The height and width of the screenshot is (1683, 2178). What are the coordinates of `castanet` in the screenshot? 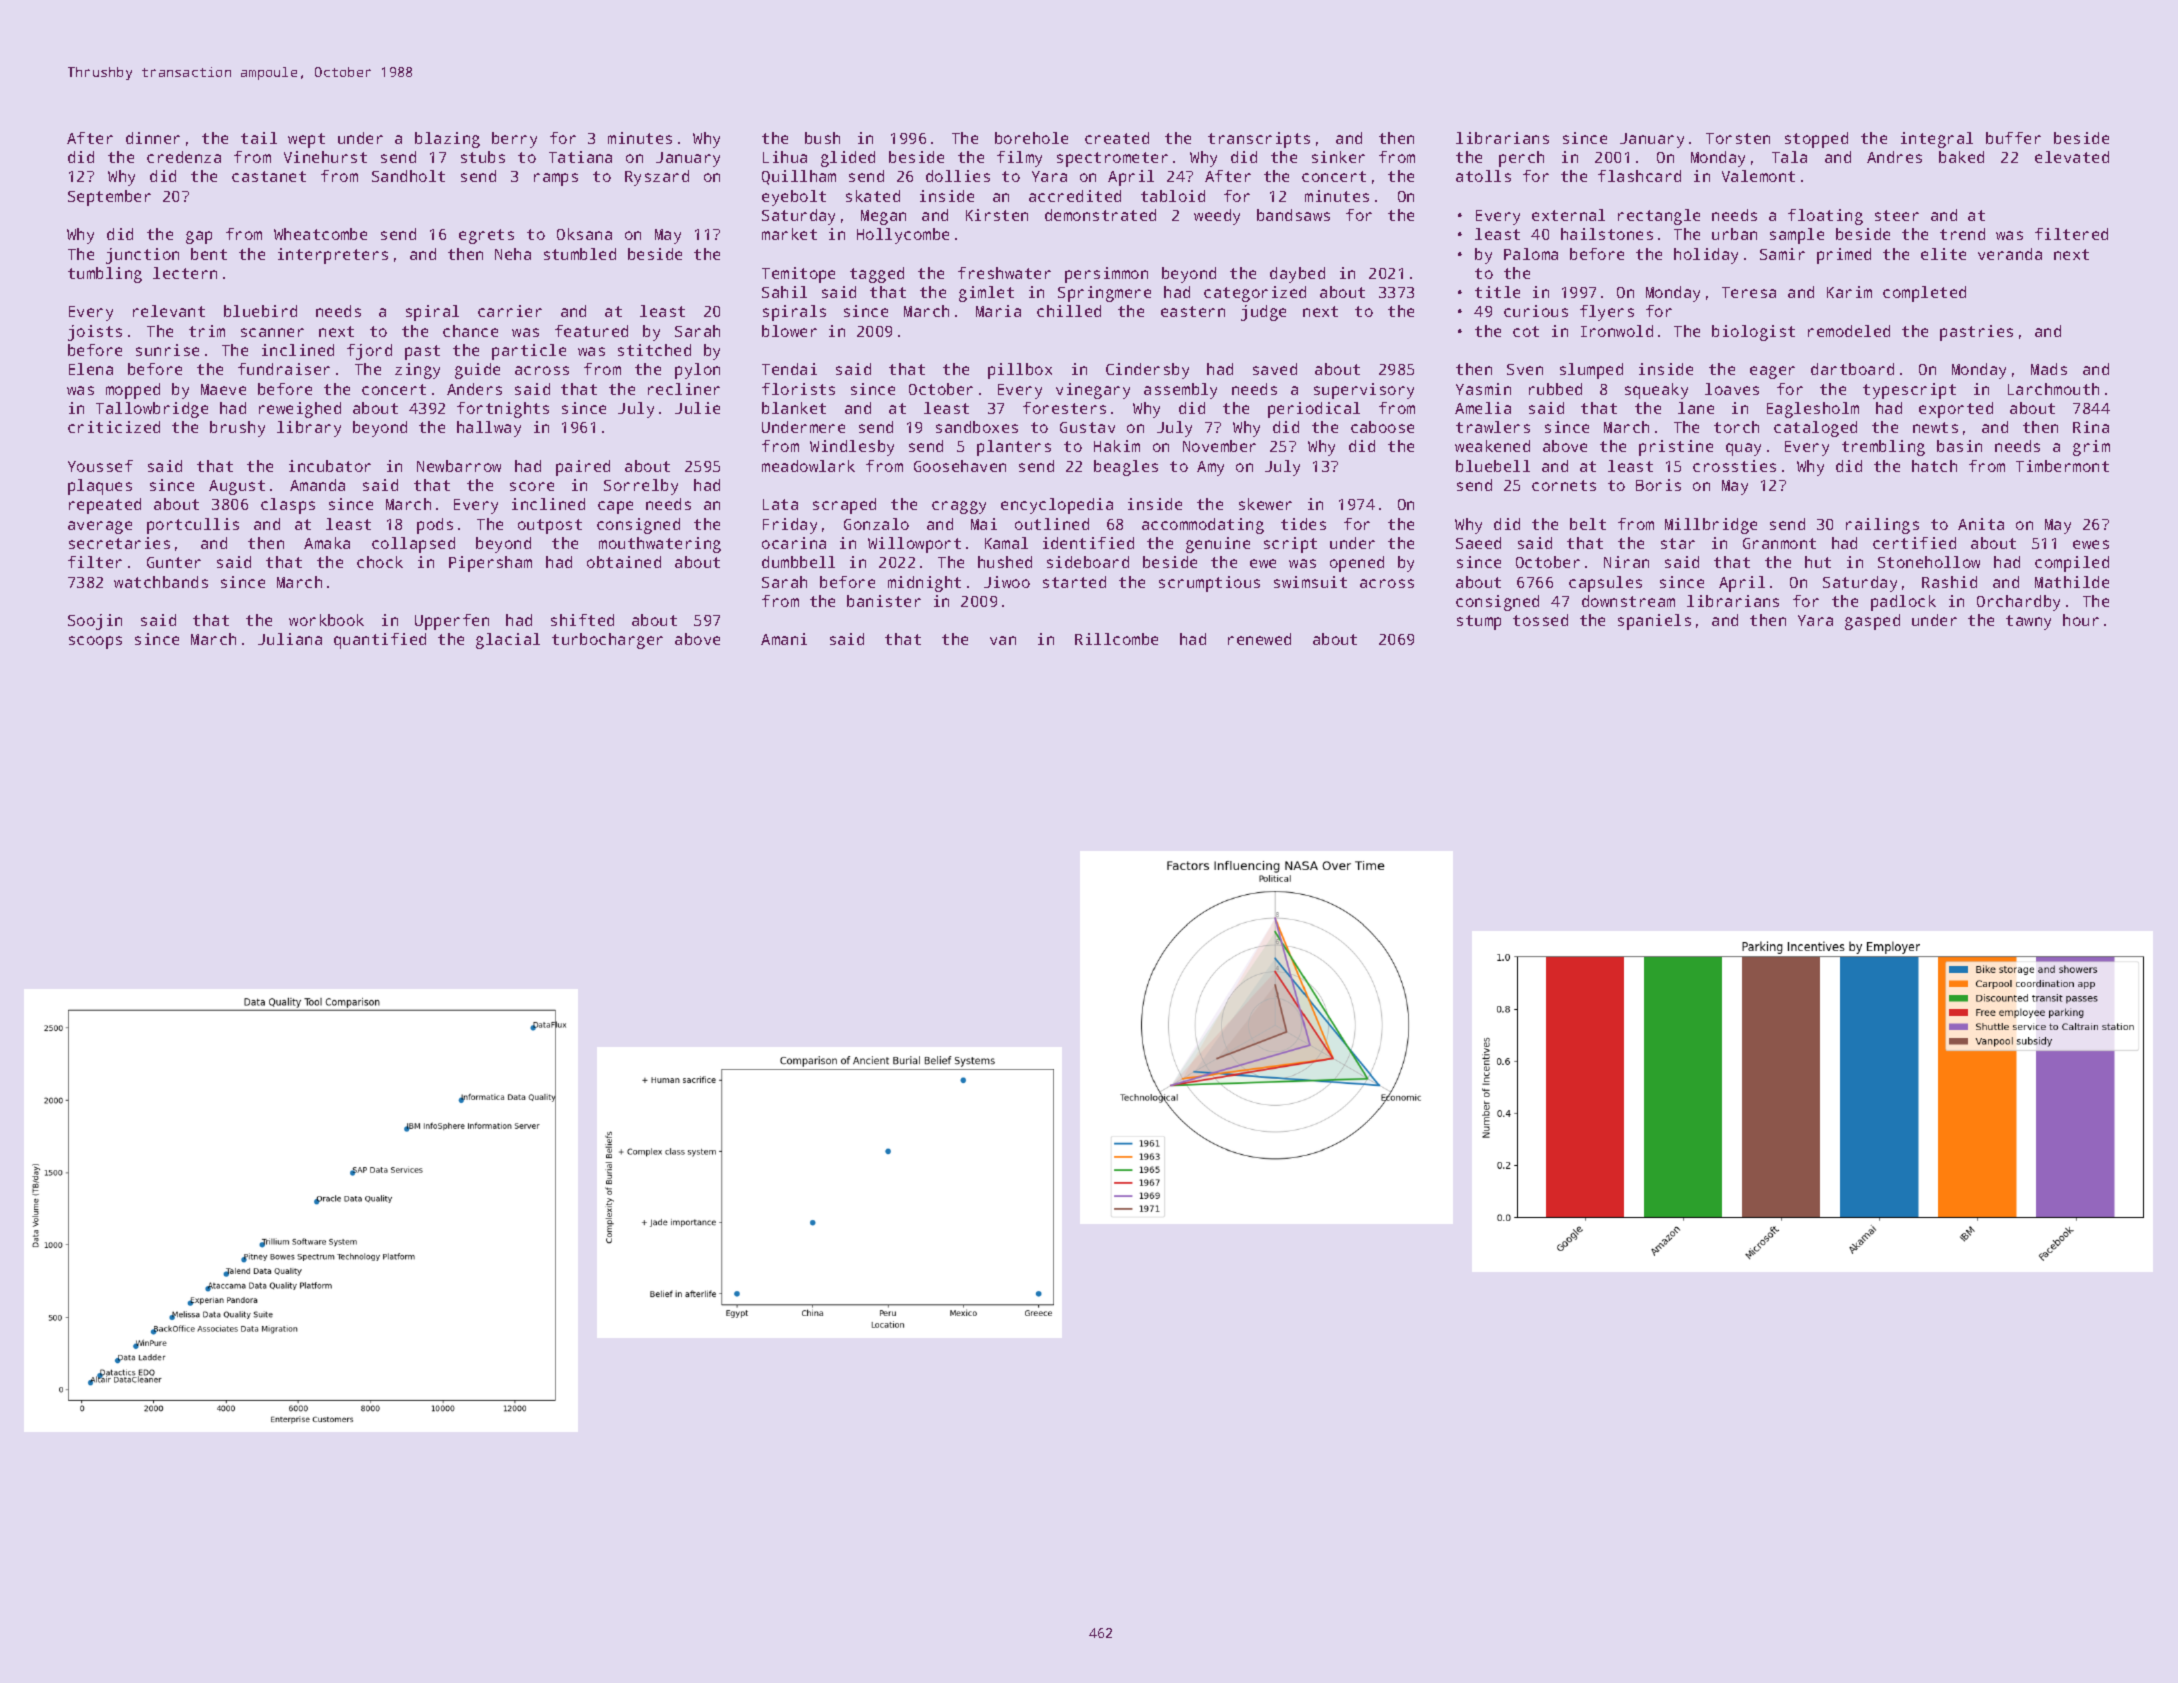 It's located at (269, 176).
